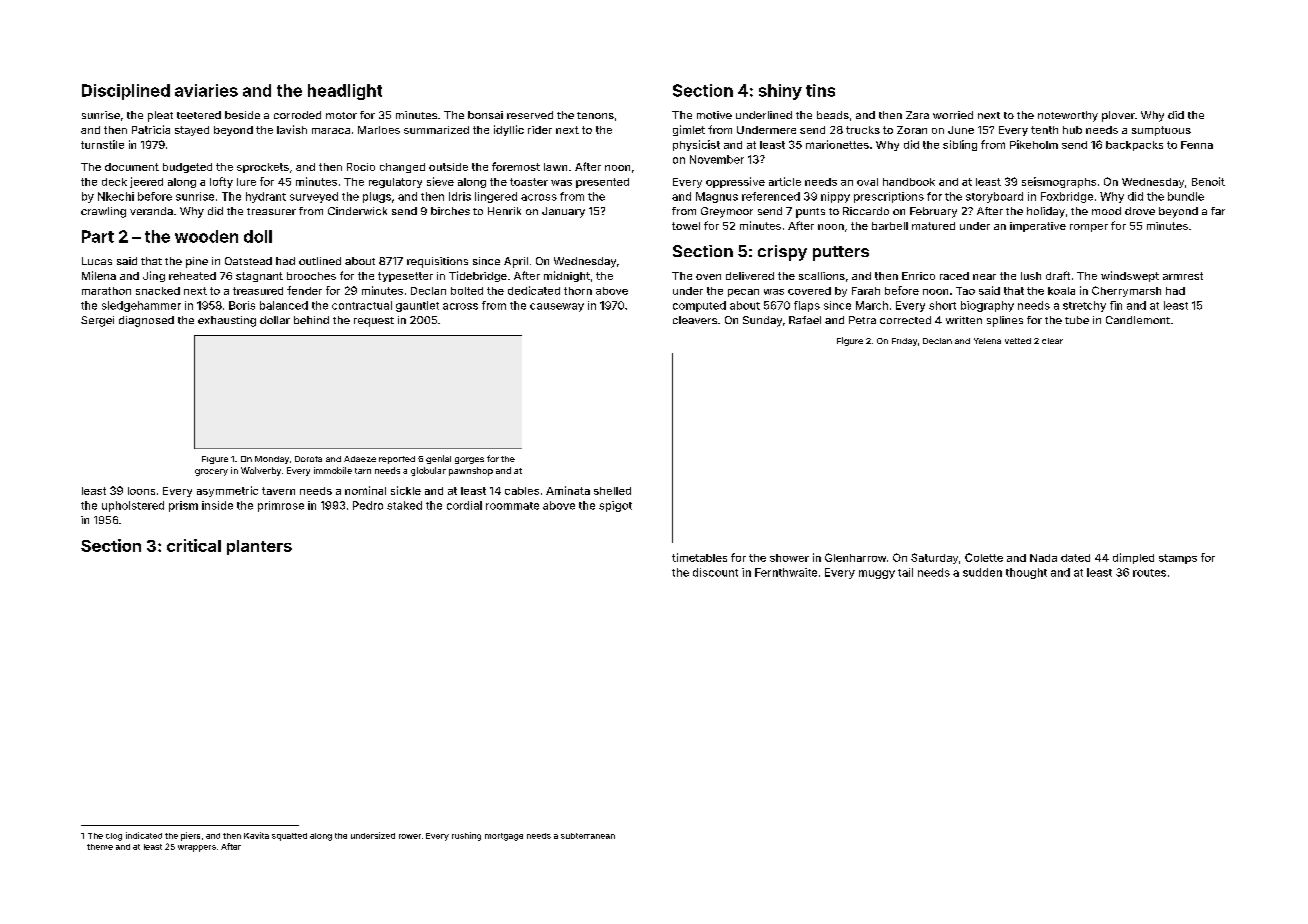  What do you see at coordinates (612, 491) in the image?
I see `shelled` at bounding box center [612, 491].
